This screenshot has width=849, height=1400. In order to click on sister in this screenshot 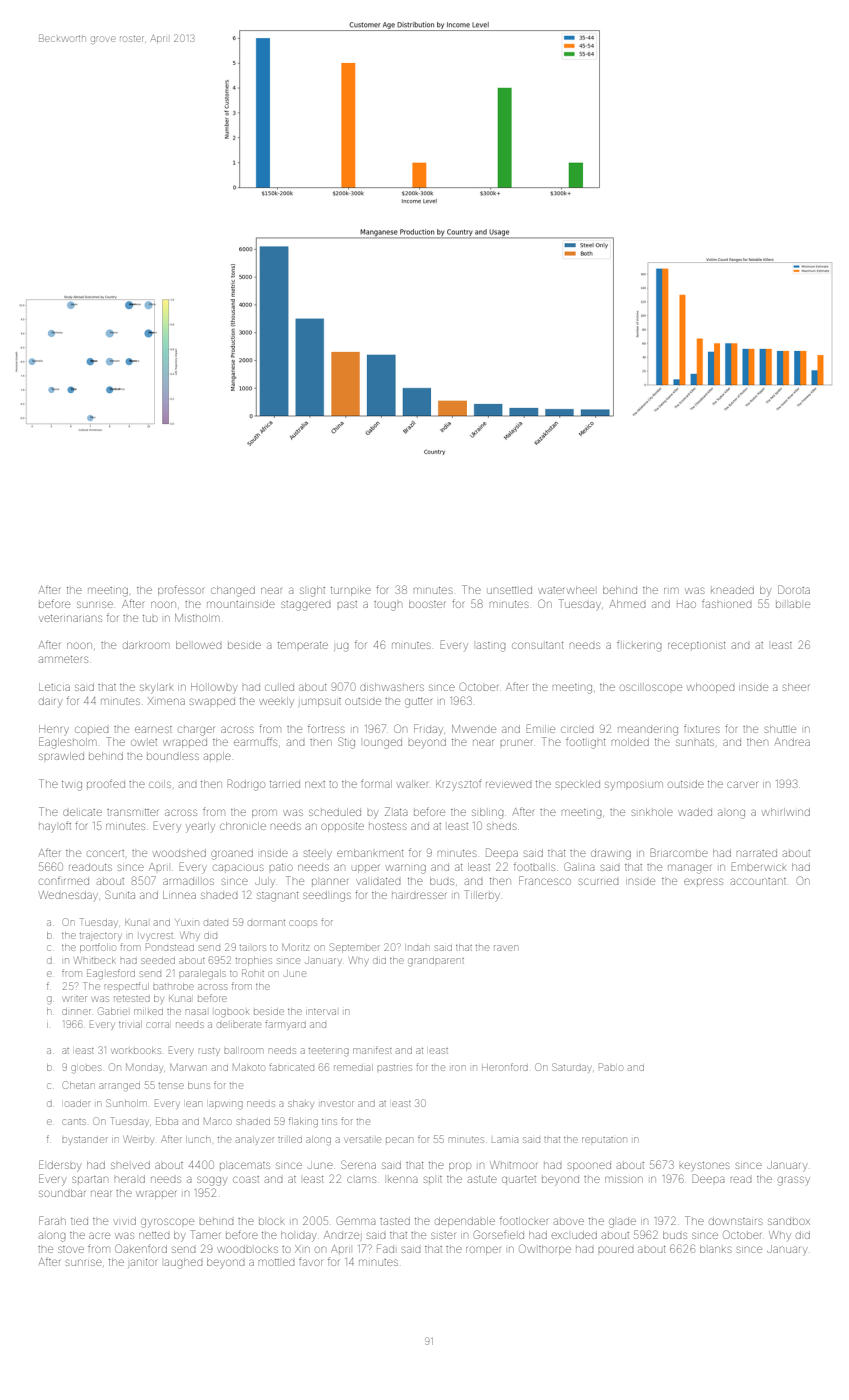, I will do `click(443, 1235)`.
